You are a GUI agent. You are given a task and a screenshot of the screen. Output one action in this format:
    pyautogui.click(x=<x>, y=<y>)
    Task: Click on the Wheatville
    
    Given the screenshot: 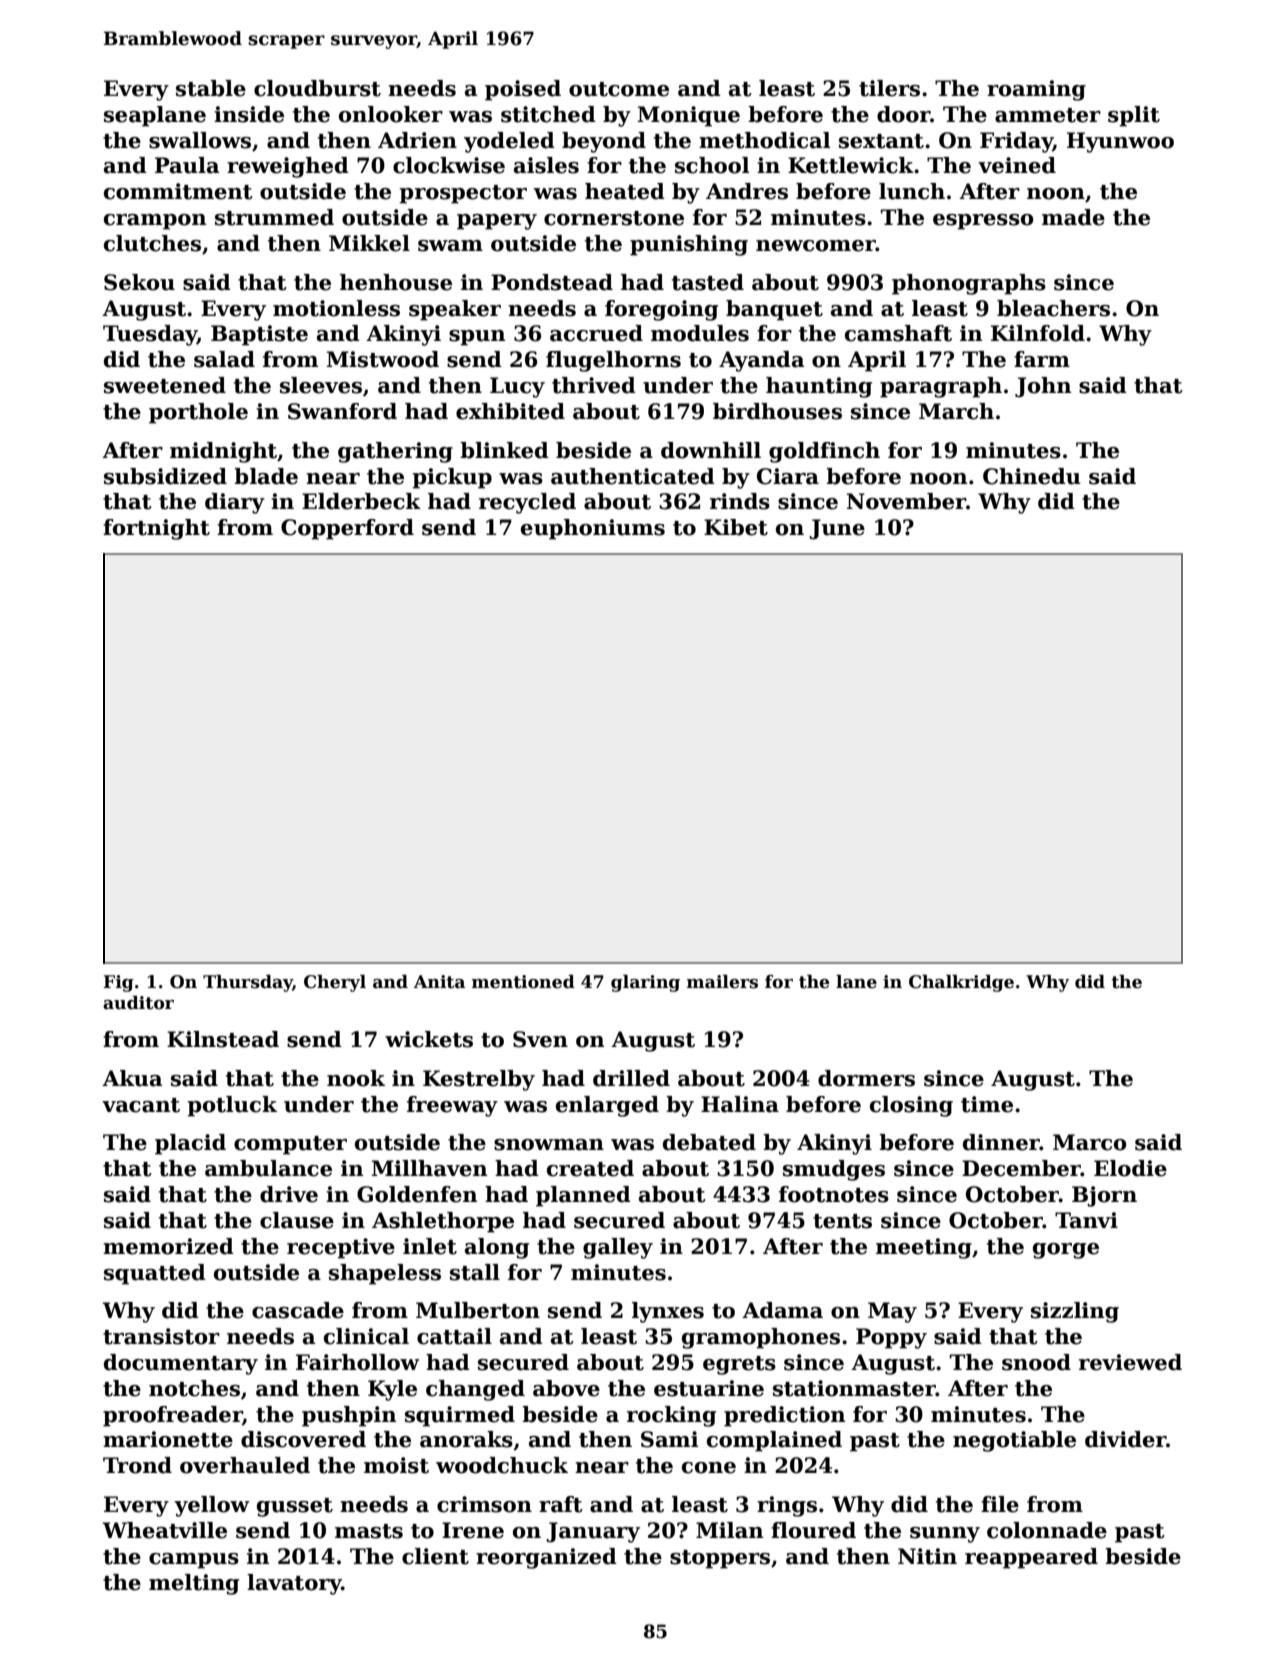 What is the action you would take?
    pyautogui.click(x=165, y=1530)
